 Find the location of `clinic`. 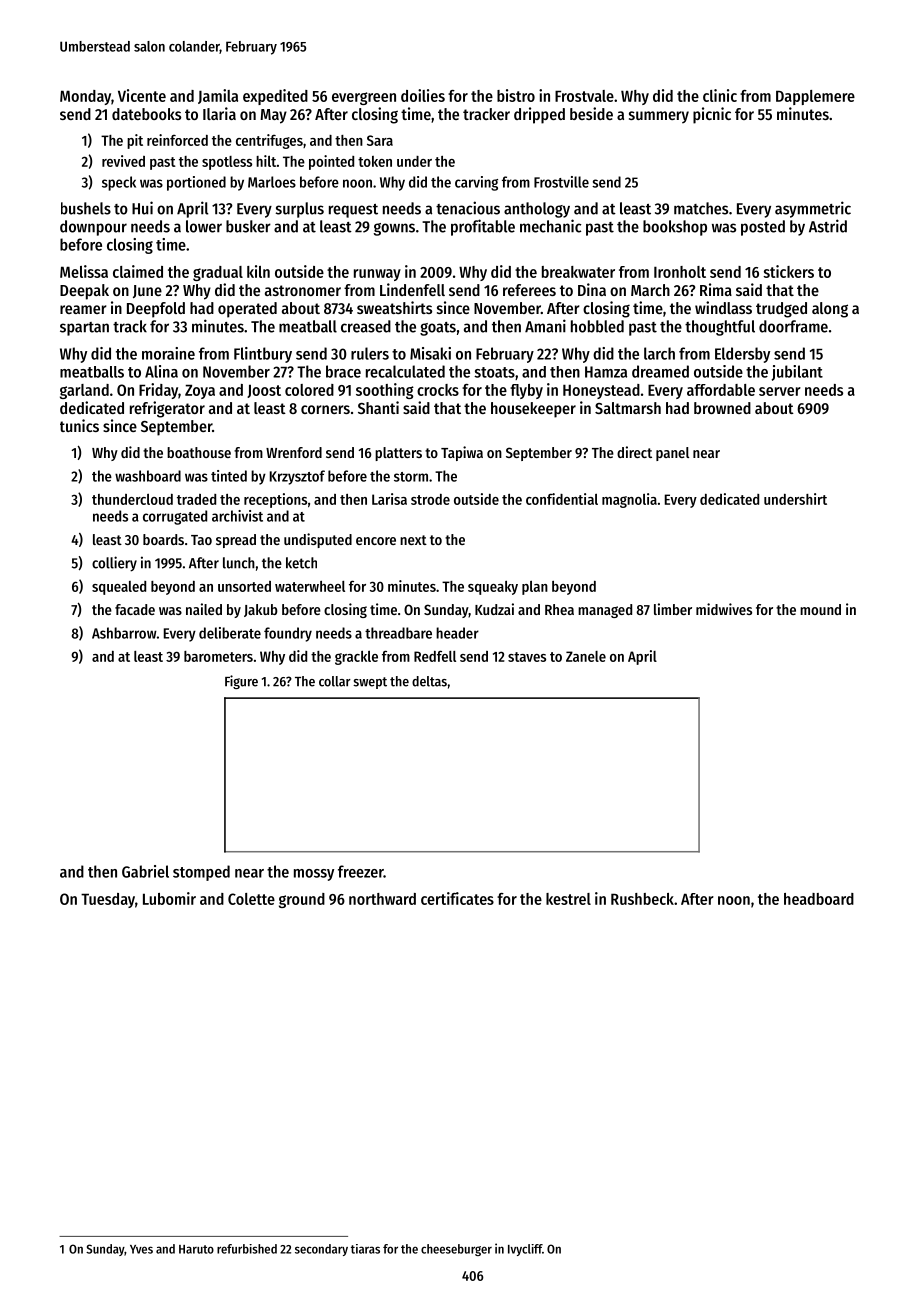

clinic is located at coordinates (720, 95).
